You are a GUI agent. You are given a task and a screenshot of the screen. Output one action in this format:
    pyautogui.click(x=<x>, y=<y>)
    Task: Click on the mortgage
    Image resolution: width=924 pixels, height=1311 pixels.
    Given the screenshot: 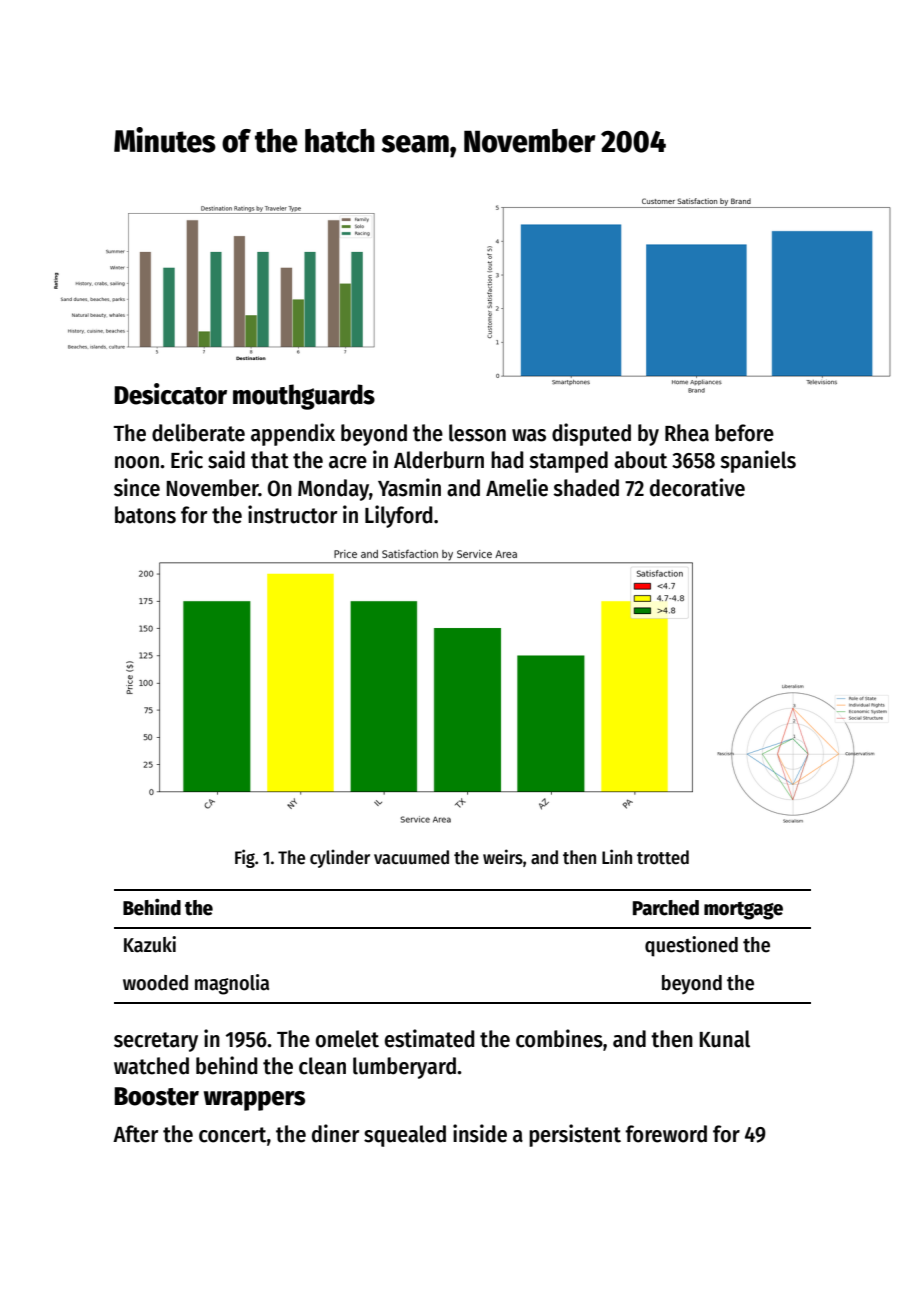 What is the action you would take?
    pyautogui.click(x=743, y=911)
